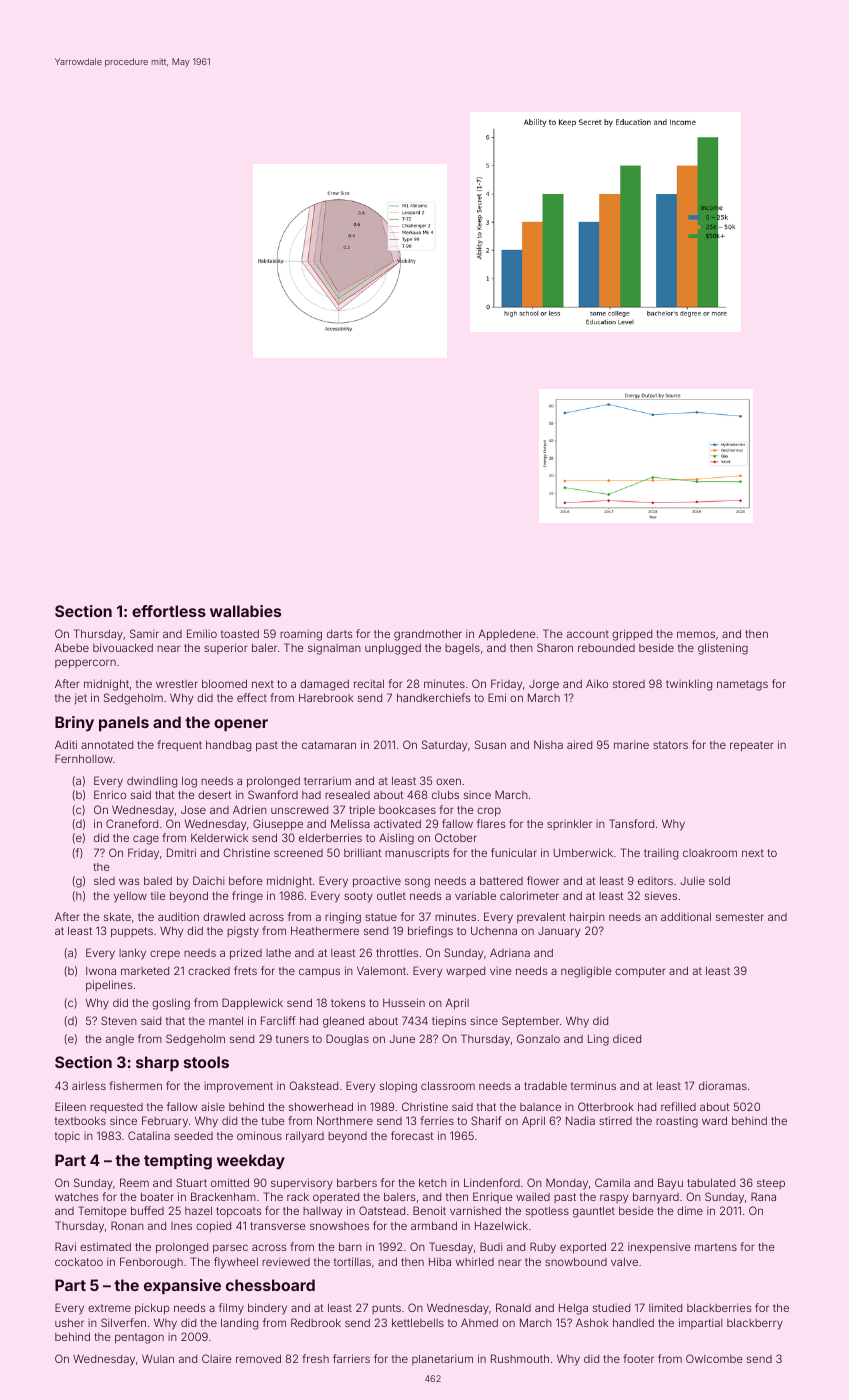 The height and width of the screenshot is (1400, 849). I want to click on landing, so click(239, 1324).
